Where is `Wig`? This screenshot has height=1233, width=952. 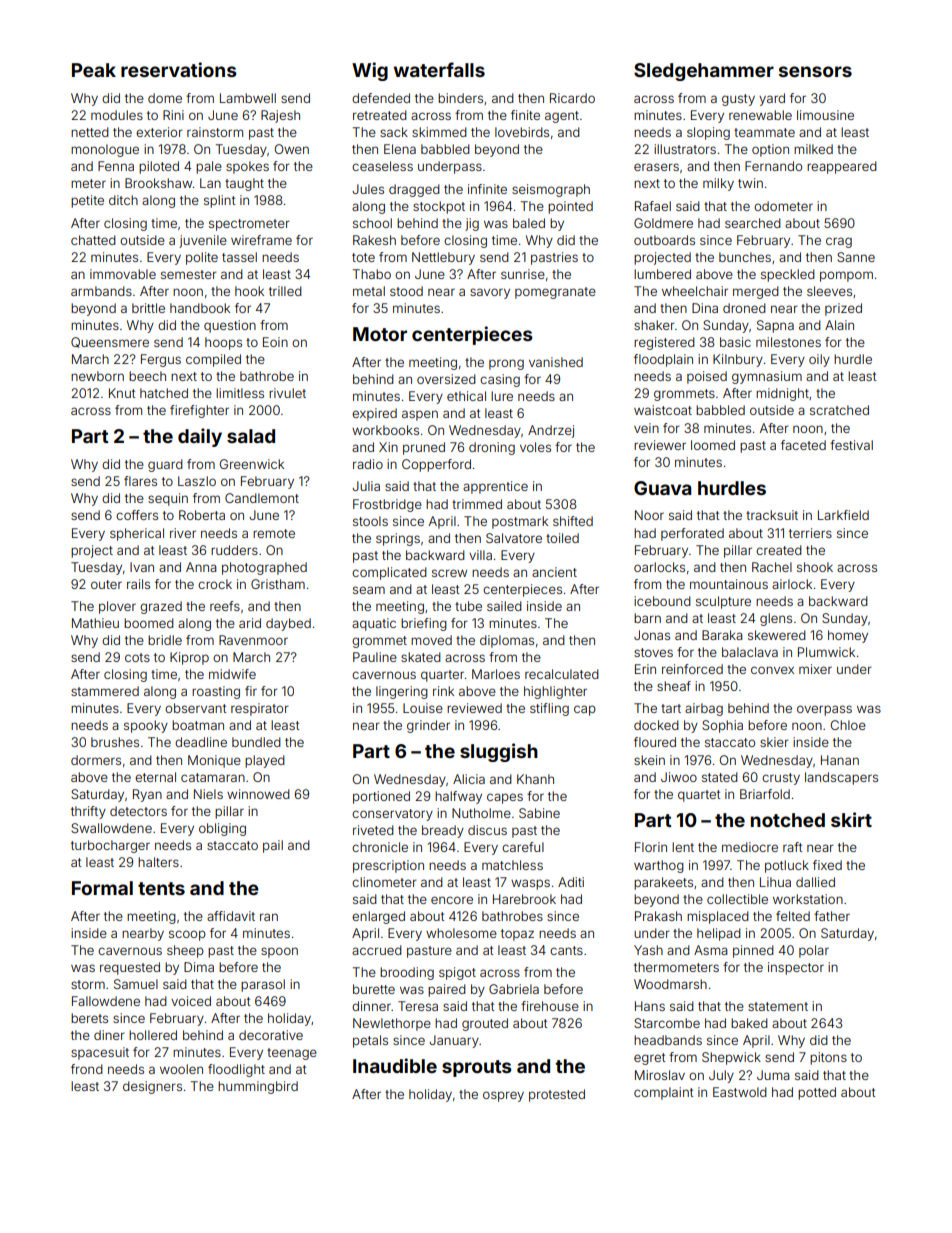 Wig is located at coordinates (370, 71).
